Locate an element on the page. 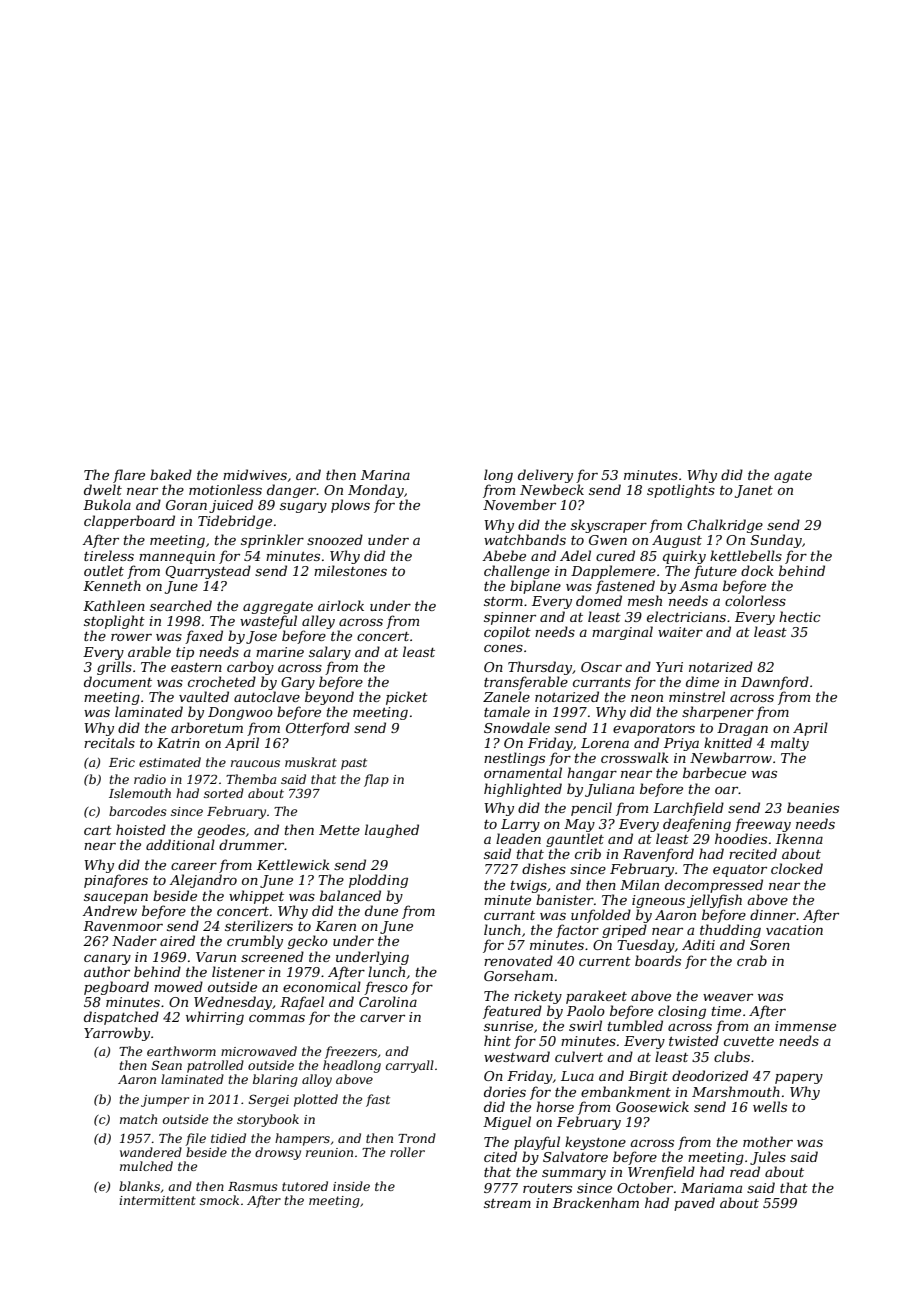 The image size is (924, 1308). baked is located at coordinates (171, 474).
